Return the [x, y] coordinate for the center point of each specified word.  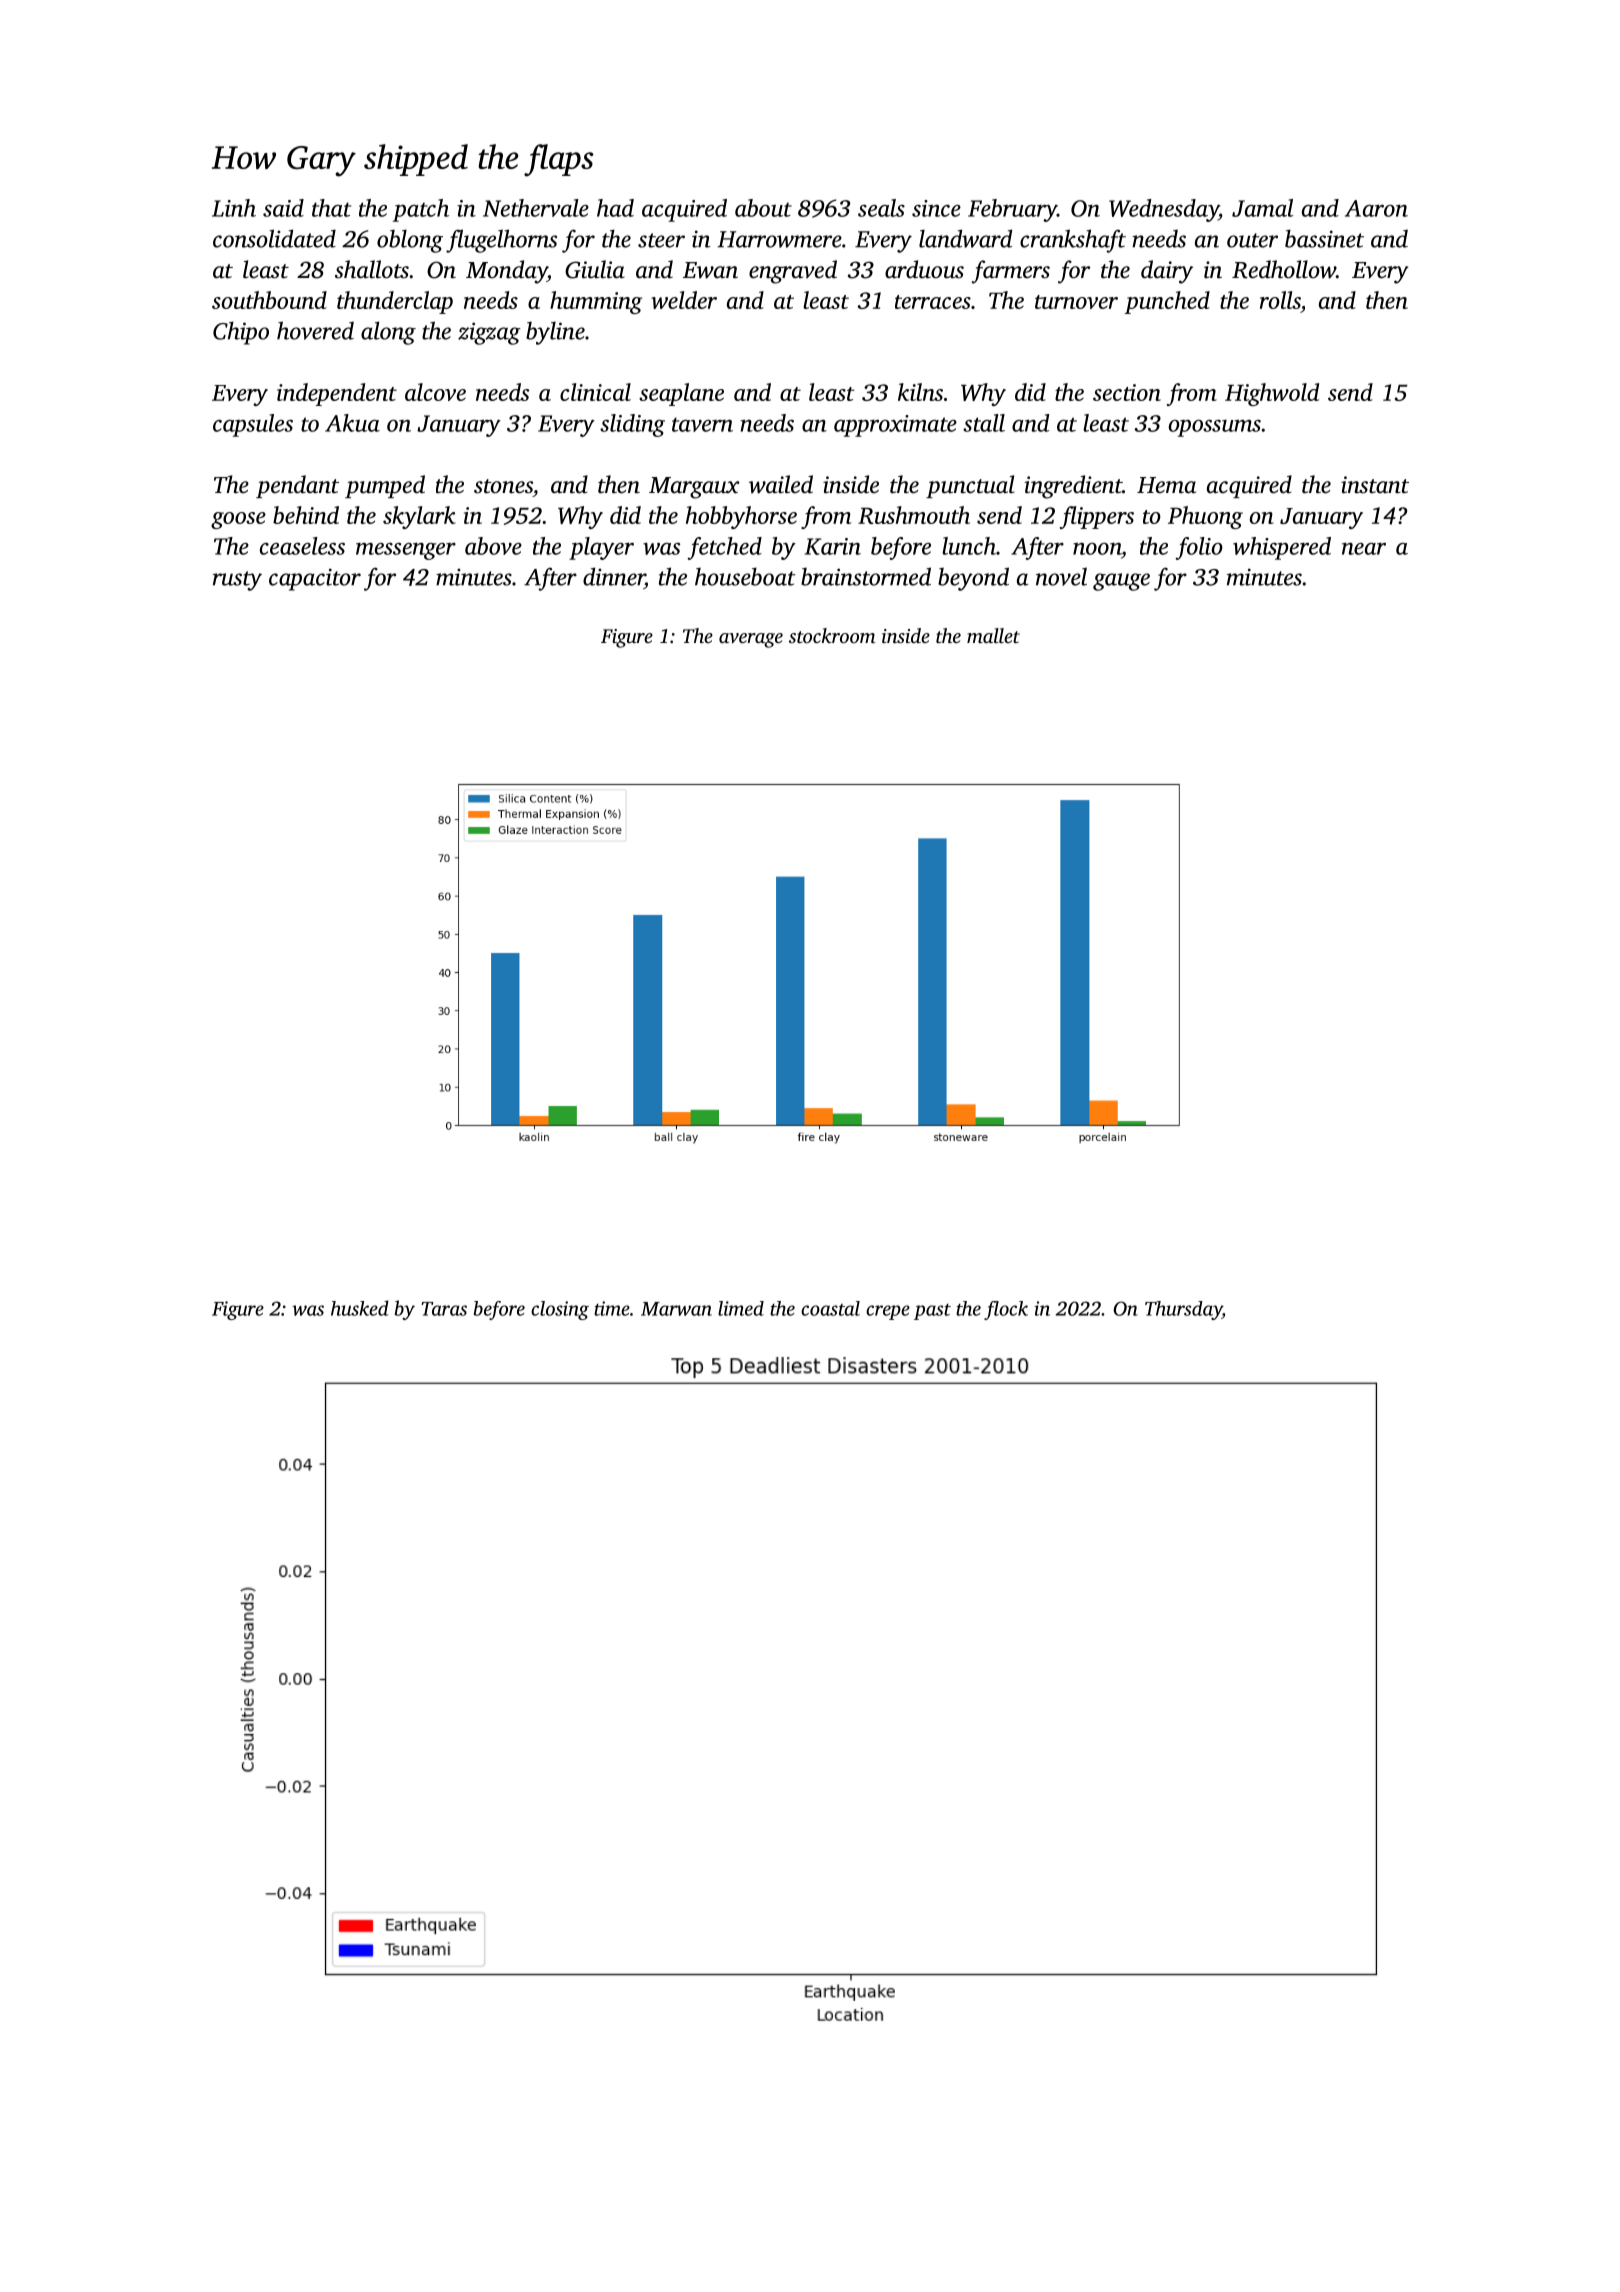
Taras [444, 1309]
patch [421, 210]
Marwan [676, 1309]
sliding [632, 425]
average [751, 640]
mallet [993, 635]
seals [881, 208]
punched [1167, 302]
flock [1006, 1310]
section [1127, 392]
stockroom [832, 635]
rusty [237, 581]
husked [360, 1308]
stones [503, 486]
